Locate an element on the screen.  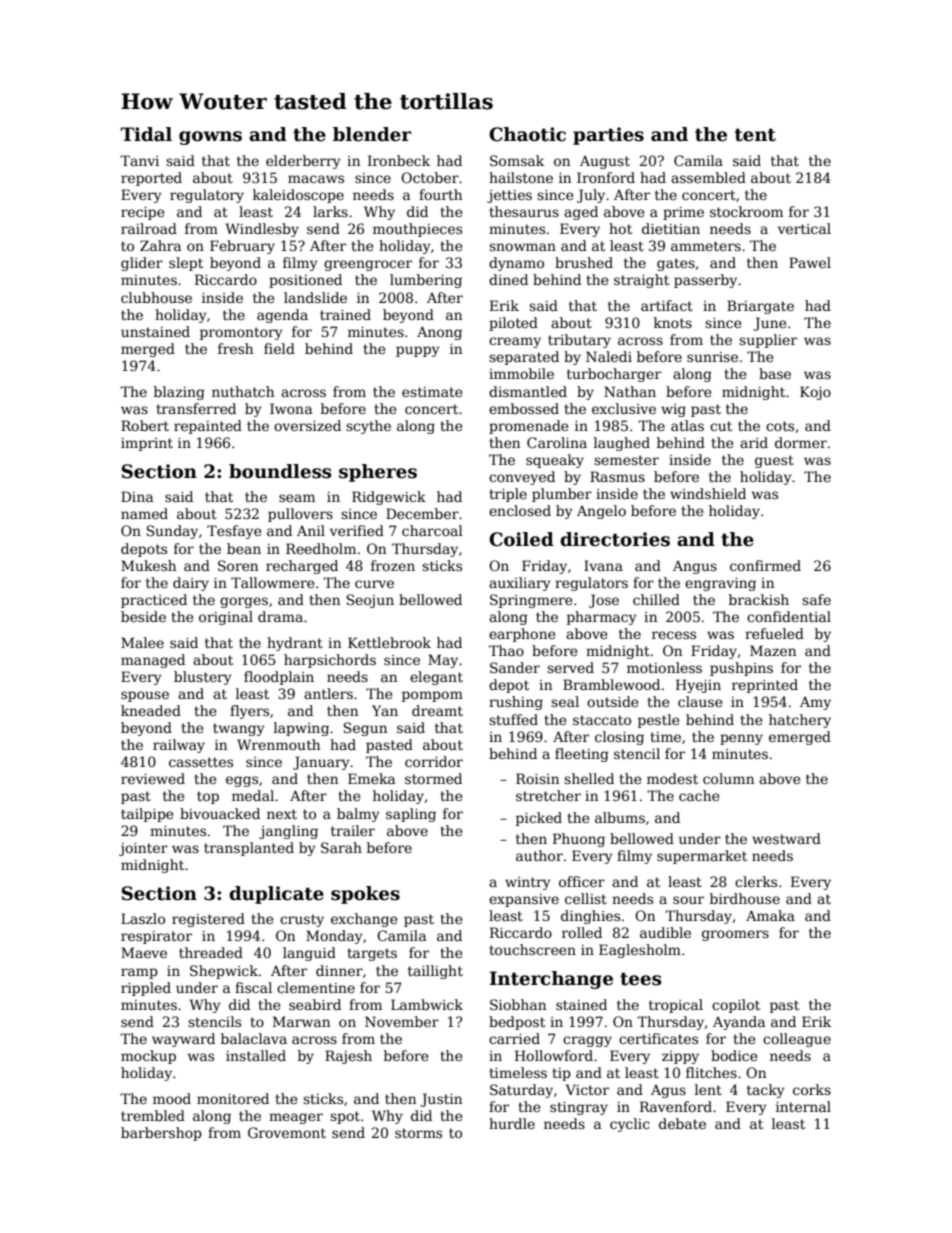
storms is located at coordinates (418, 1133).
